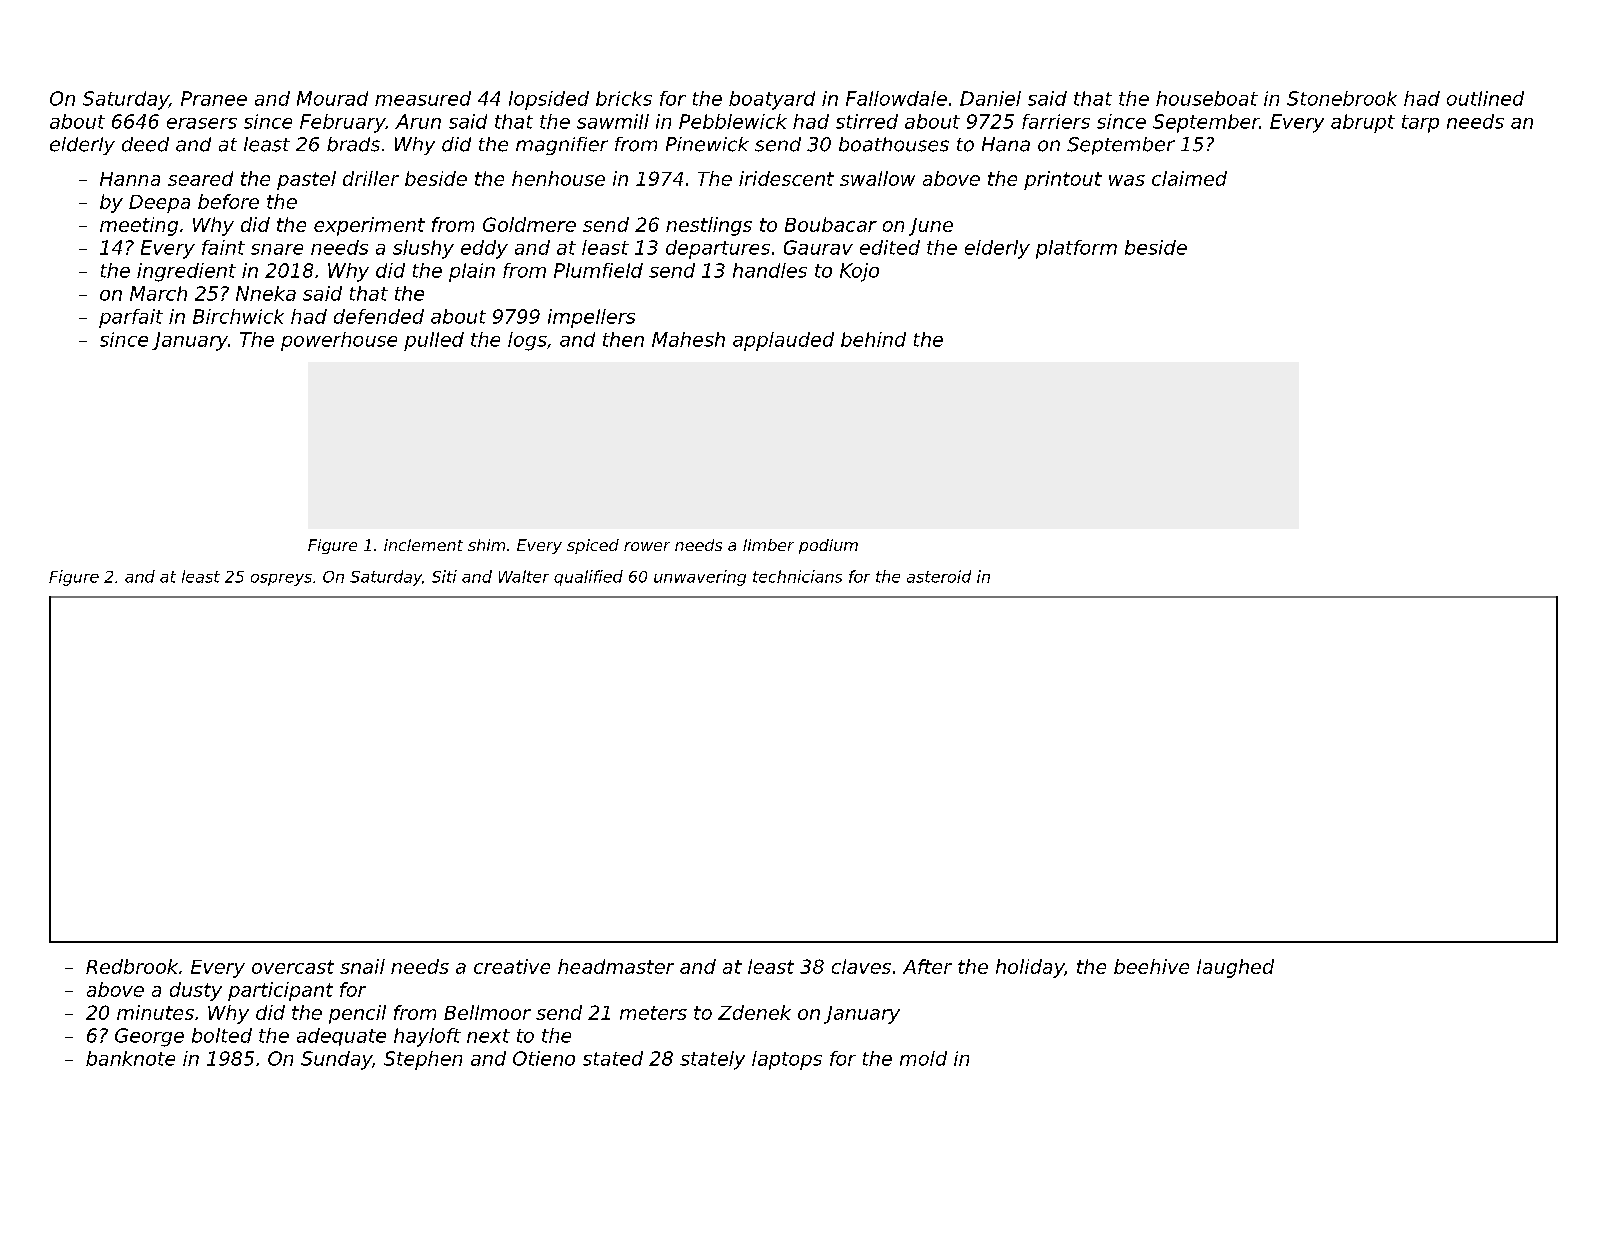 The width and height of the document is (1607, 1242). I want to click on bricks, so click(624, 98).
